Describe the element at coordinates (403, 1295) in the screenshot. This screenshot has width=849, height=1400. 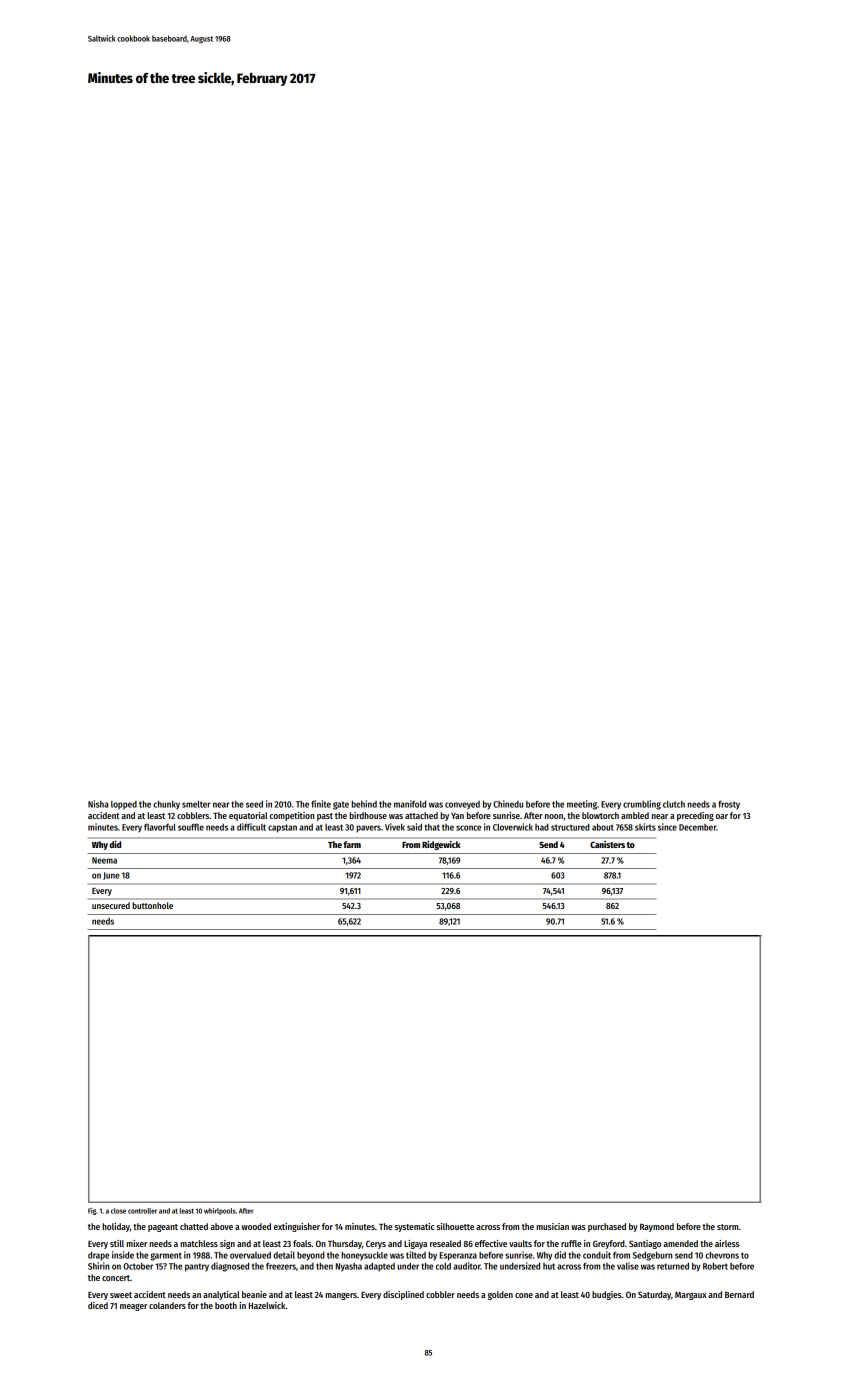
I see `disciplined` at that location.
